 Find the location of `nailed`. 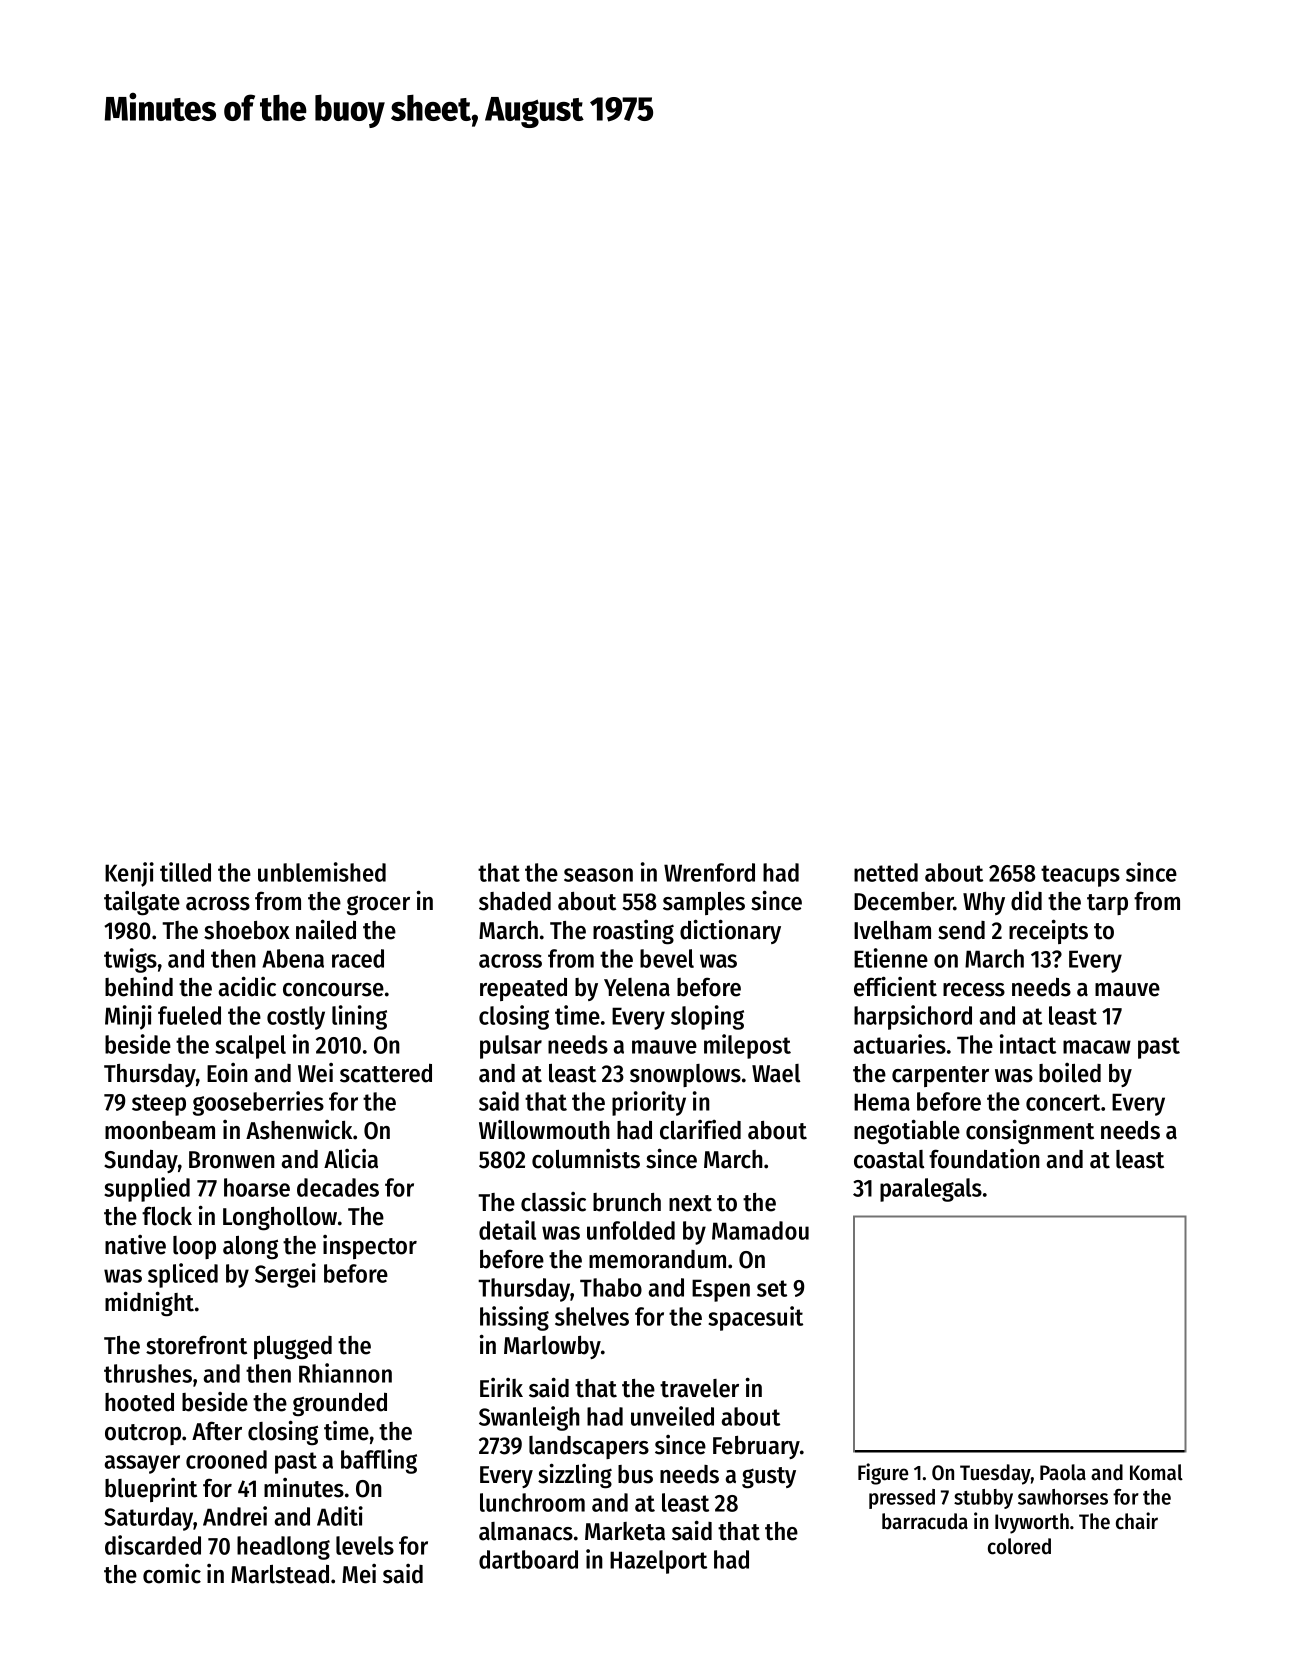

nailed is located at coordinates (326, 929).
